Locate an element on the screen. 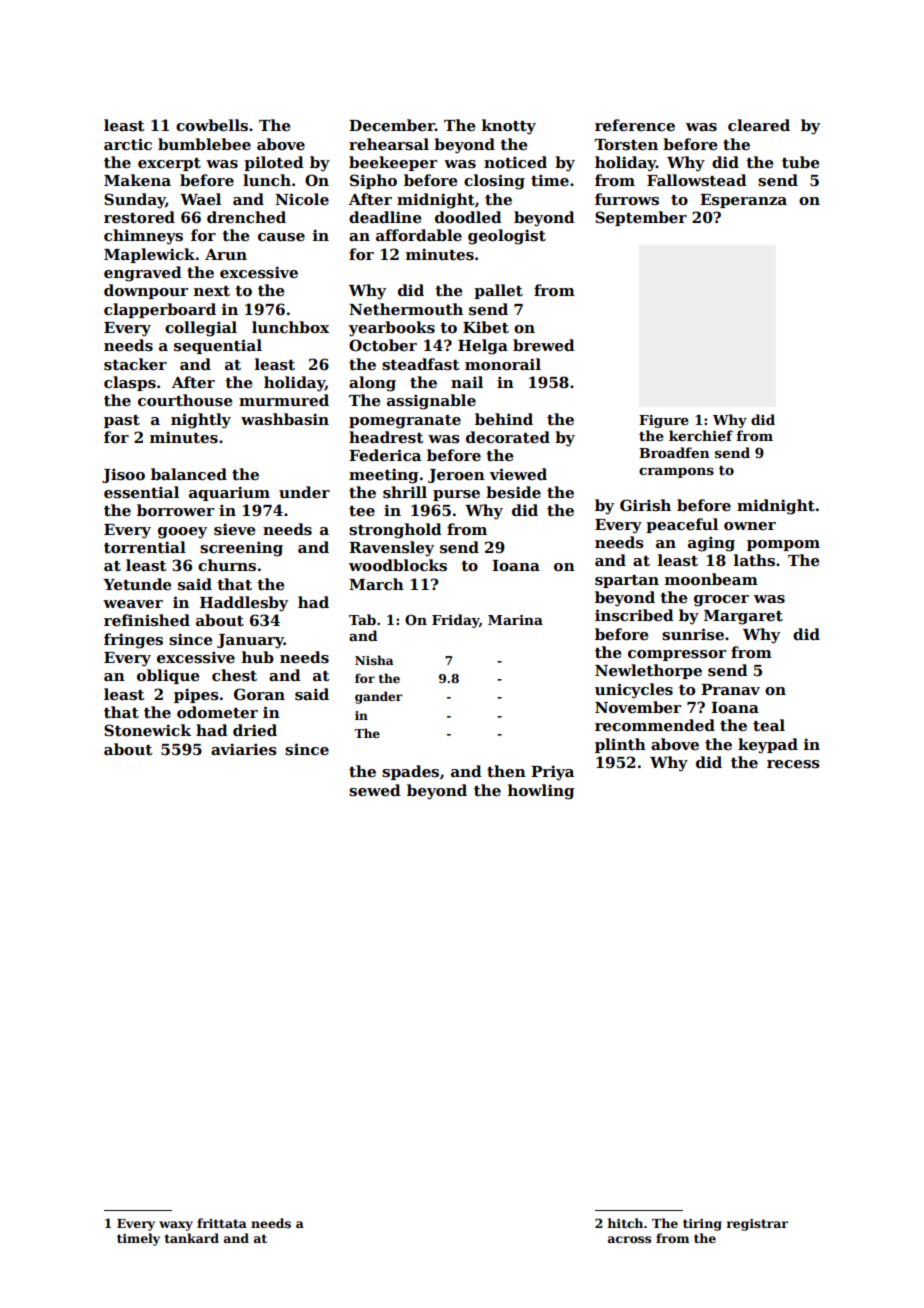  rehearsal is located at coordinates (389, 144).
